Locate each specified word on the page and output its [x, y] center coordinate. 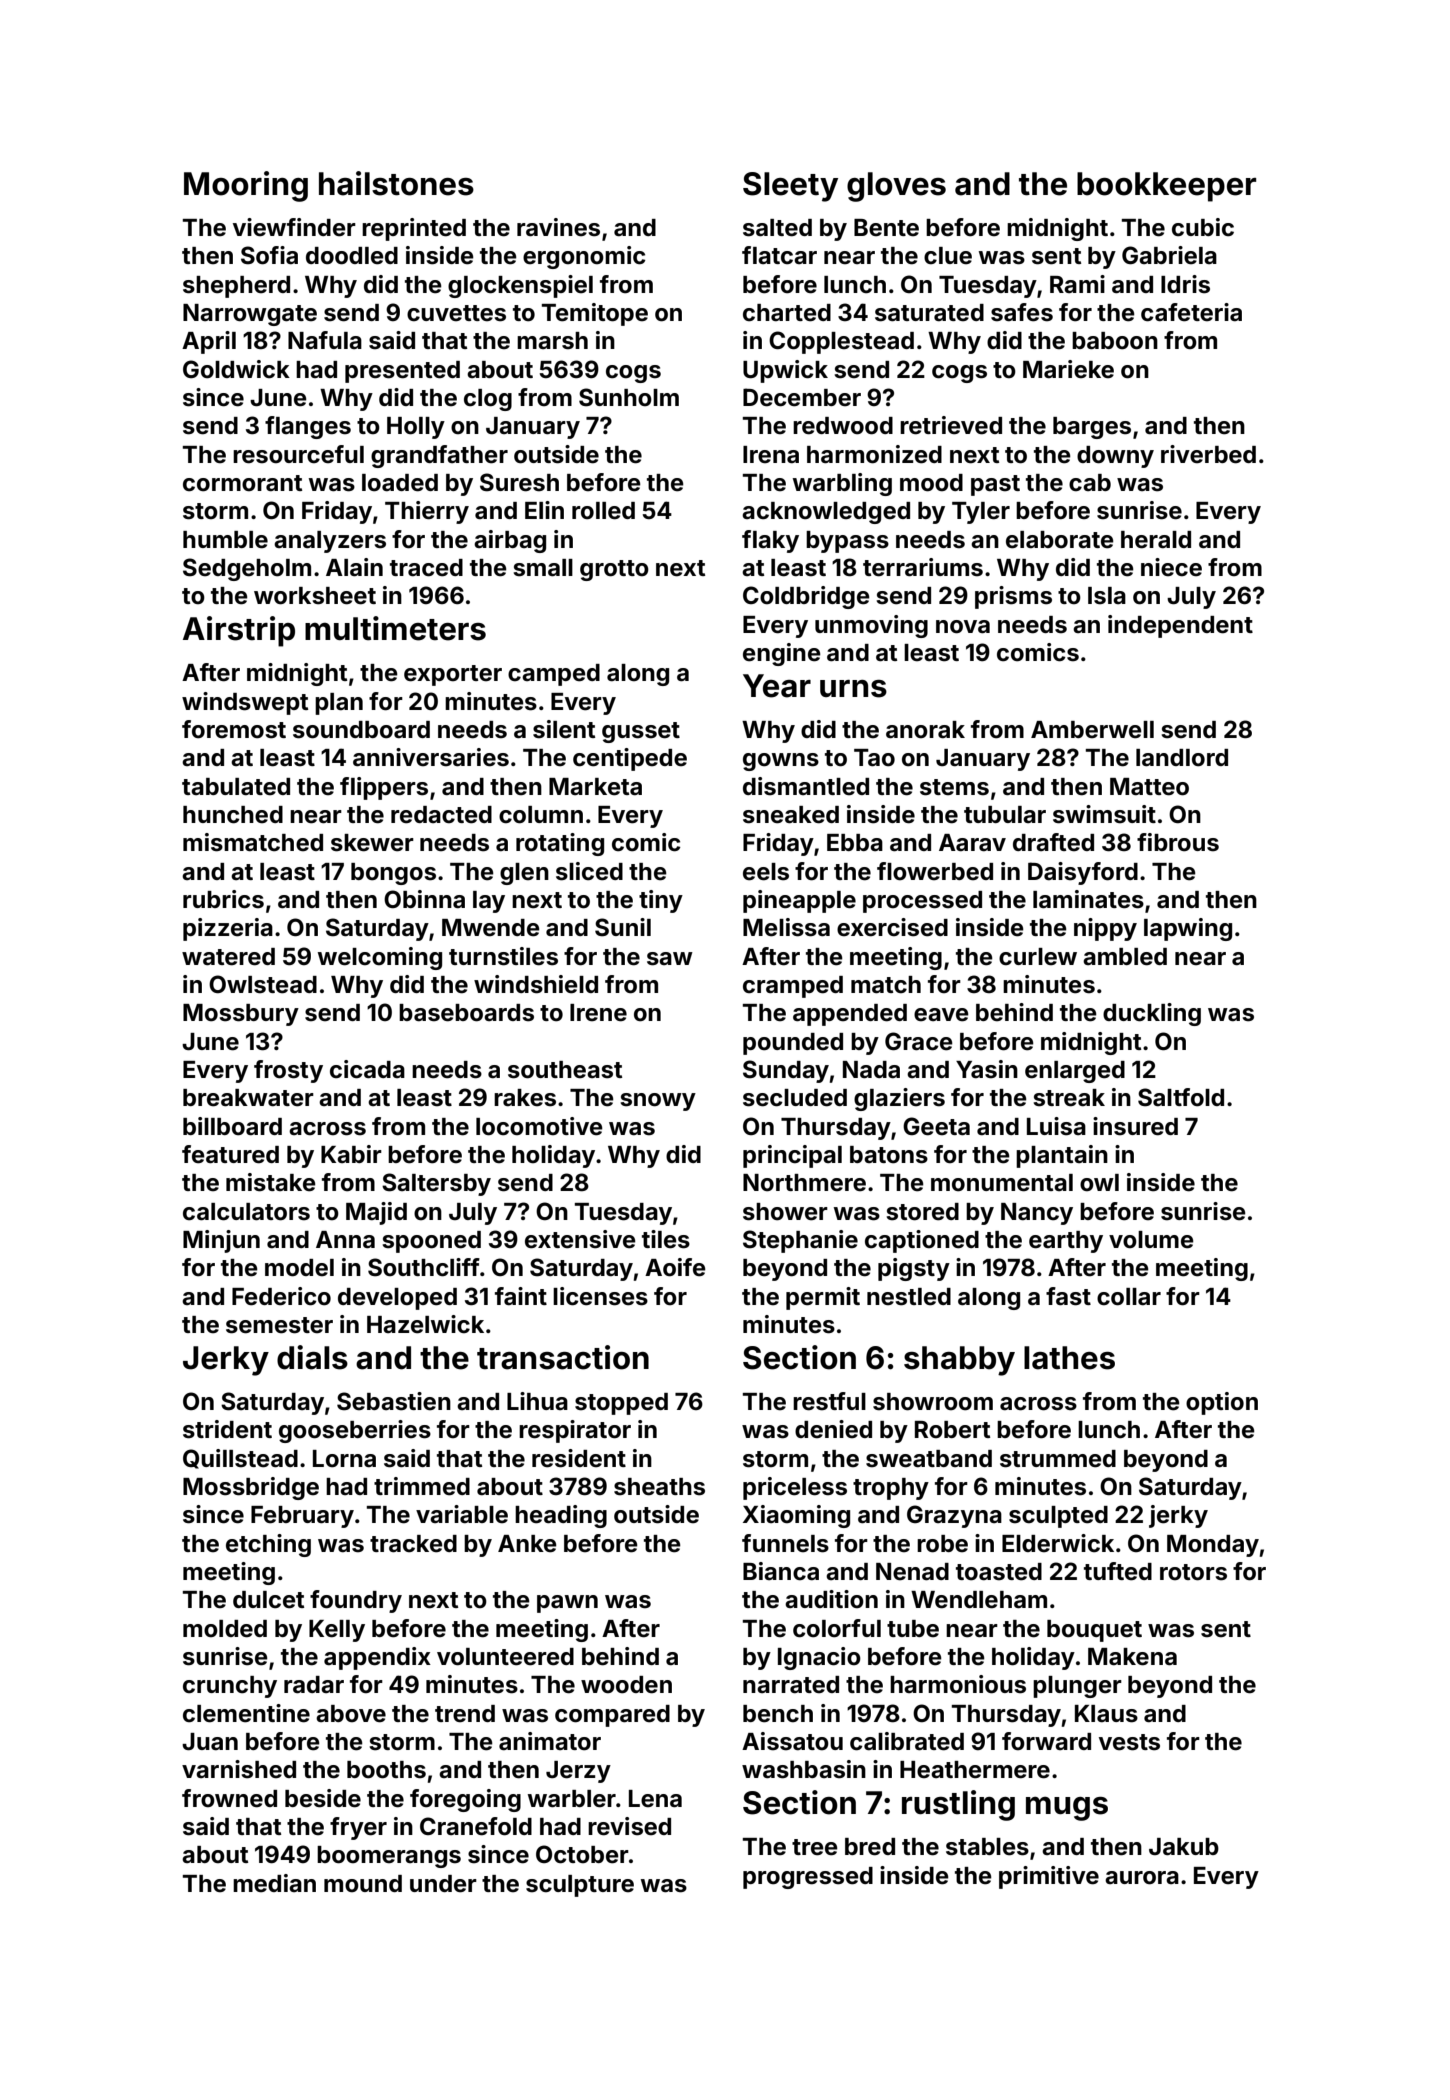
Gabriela [1169, 255]
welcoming [380, 958]
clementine [246, 1713]
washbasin [804, 1769]
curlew [1038, 957]
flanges [308, 427]
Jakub [1184, 1847]
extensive [580, 1239]
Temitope [595, 314]
